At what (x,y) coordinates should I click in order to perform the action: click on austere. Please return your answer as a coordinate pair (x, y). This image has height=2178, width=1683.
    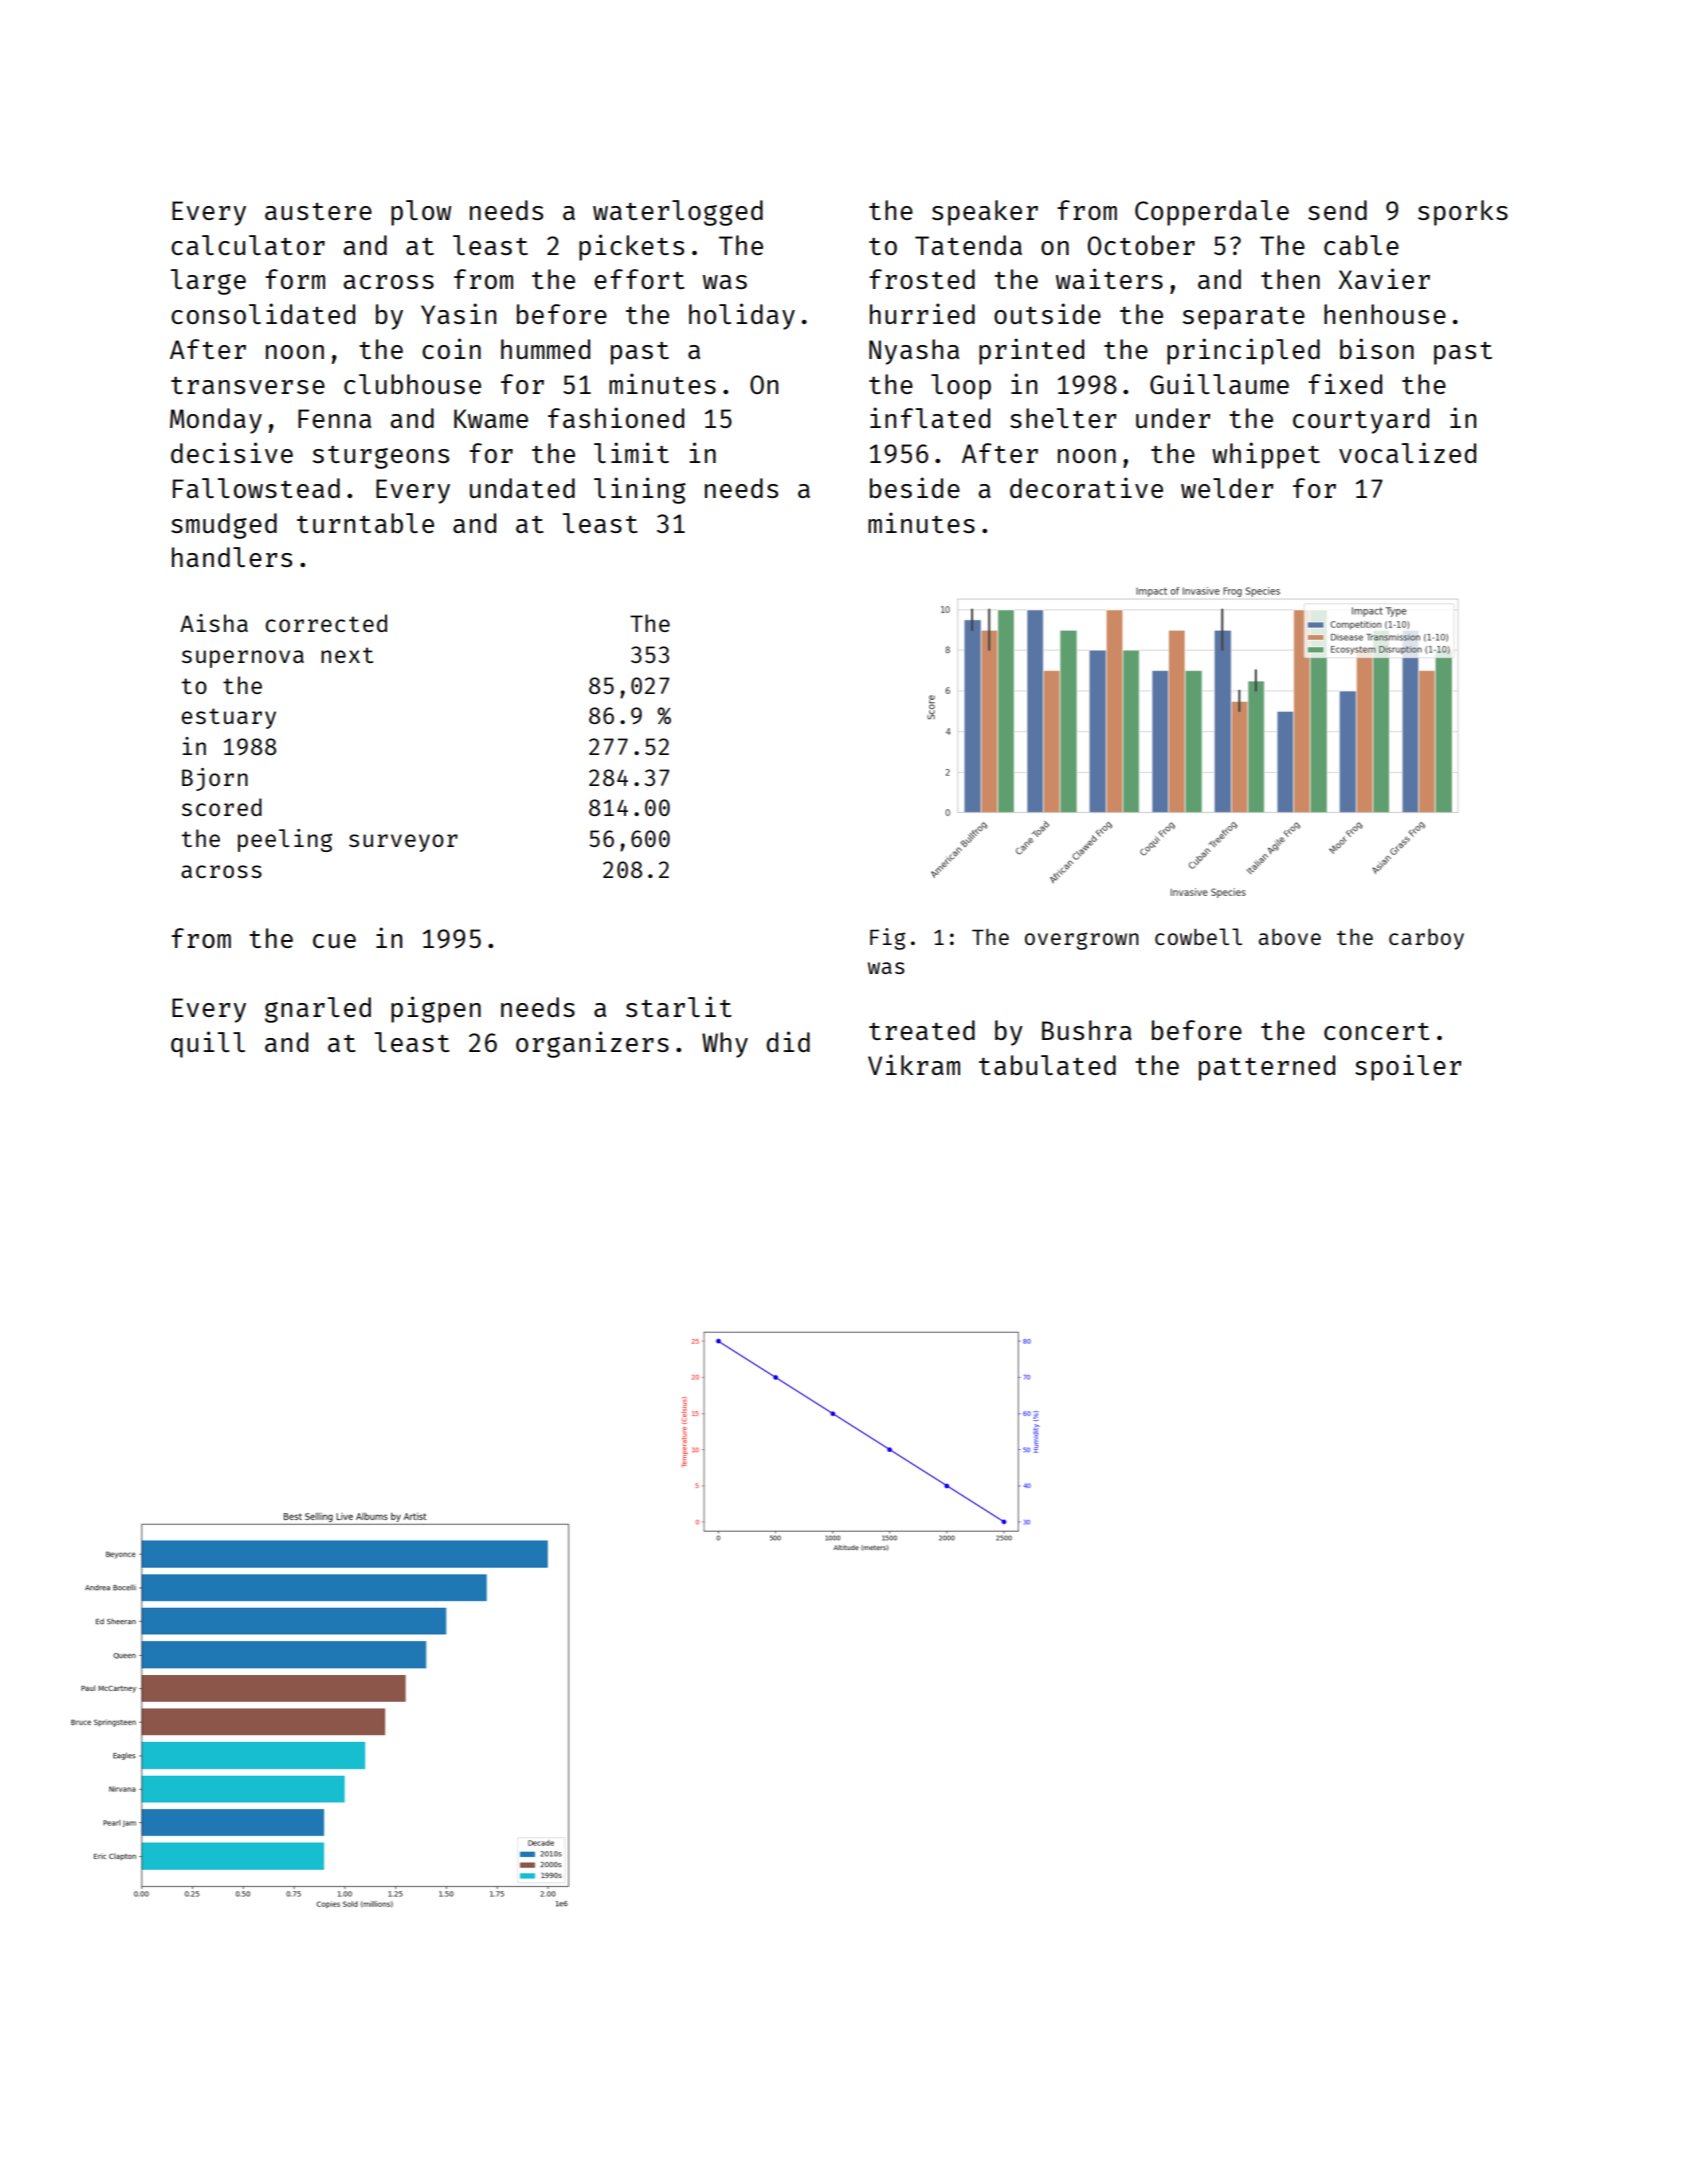
    Looking at the image, I should click on (318, 211).
